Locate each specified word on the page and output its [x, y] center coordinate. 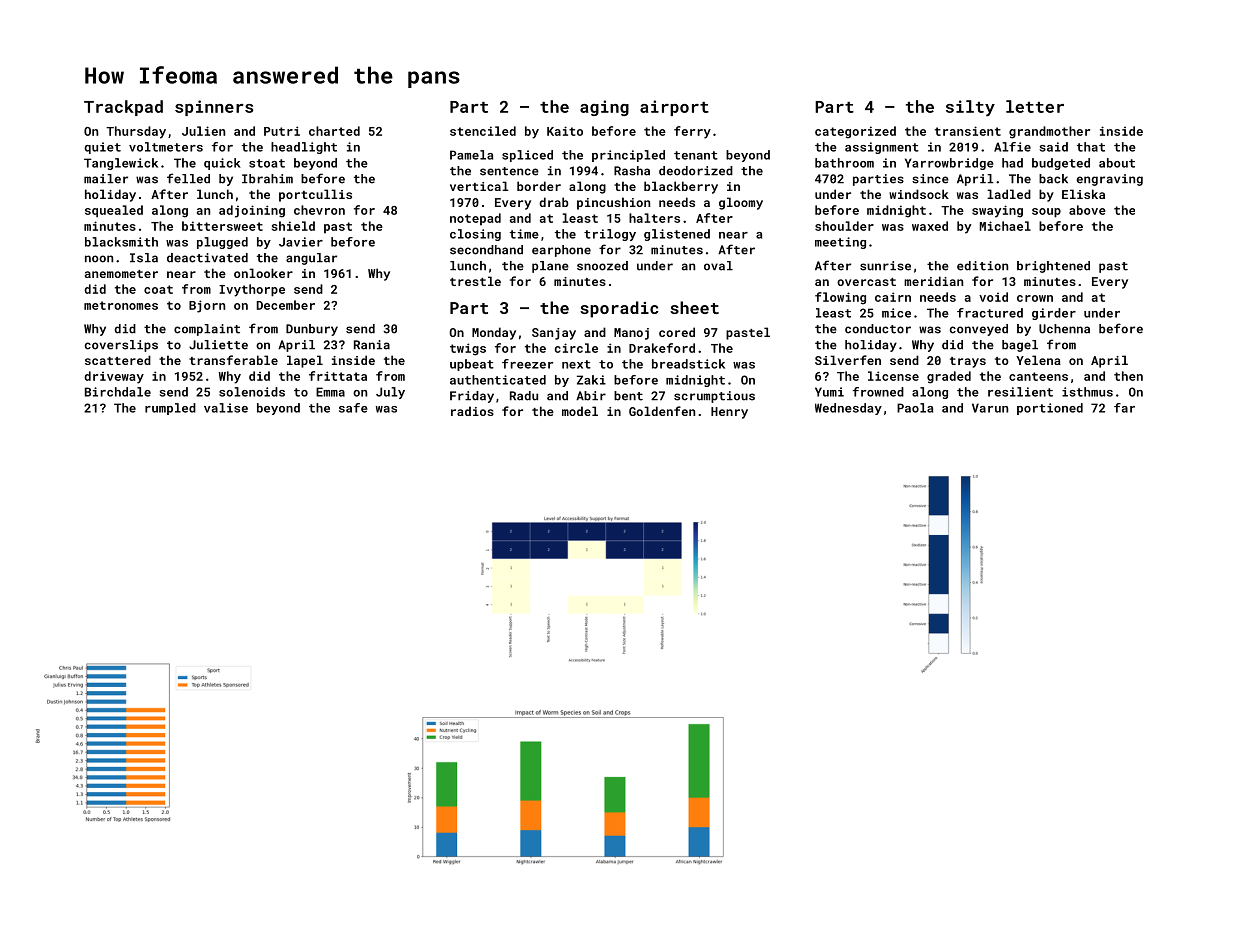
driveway [114, 377]
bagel [1020, 346]
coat [158, 289]
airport [674, 108]
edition [982, 266]
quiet [102, 148]
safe [353, 408]
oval [718, 266]
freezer [527, 364]
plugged [222, 243]
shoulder [844, 226]
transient [968, 131]
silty [970, 108]
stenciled [483, 131]
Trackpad [123, 108]
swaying [997, 211]
